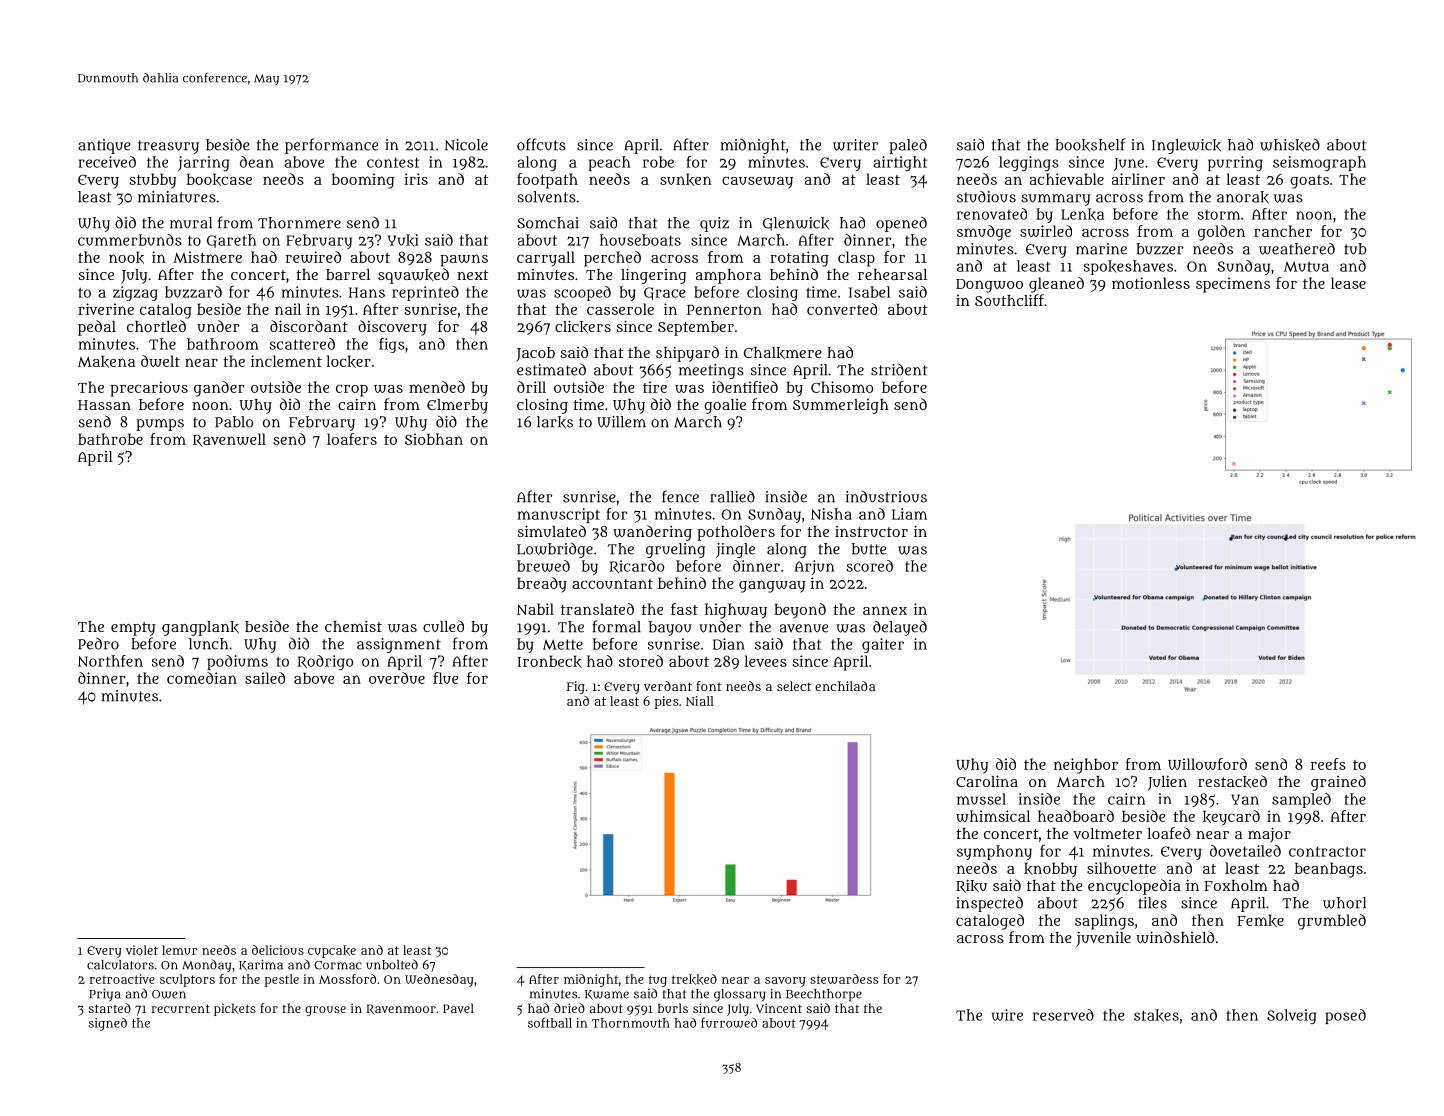 This screenshot has height=1116, width=1444. What do you see at coordinates (108, 1024) in the screenshot?
I see `signed` at bounding box center [108, 1024].
